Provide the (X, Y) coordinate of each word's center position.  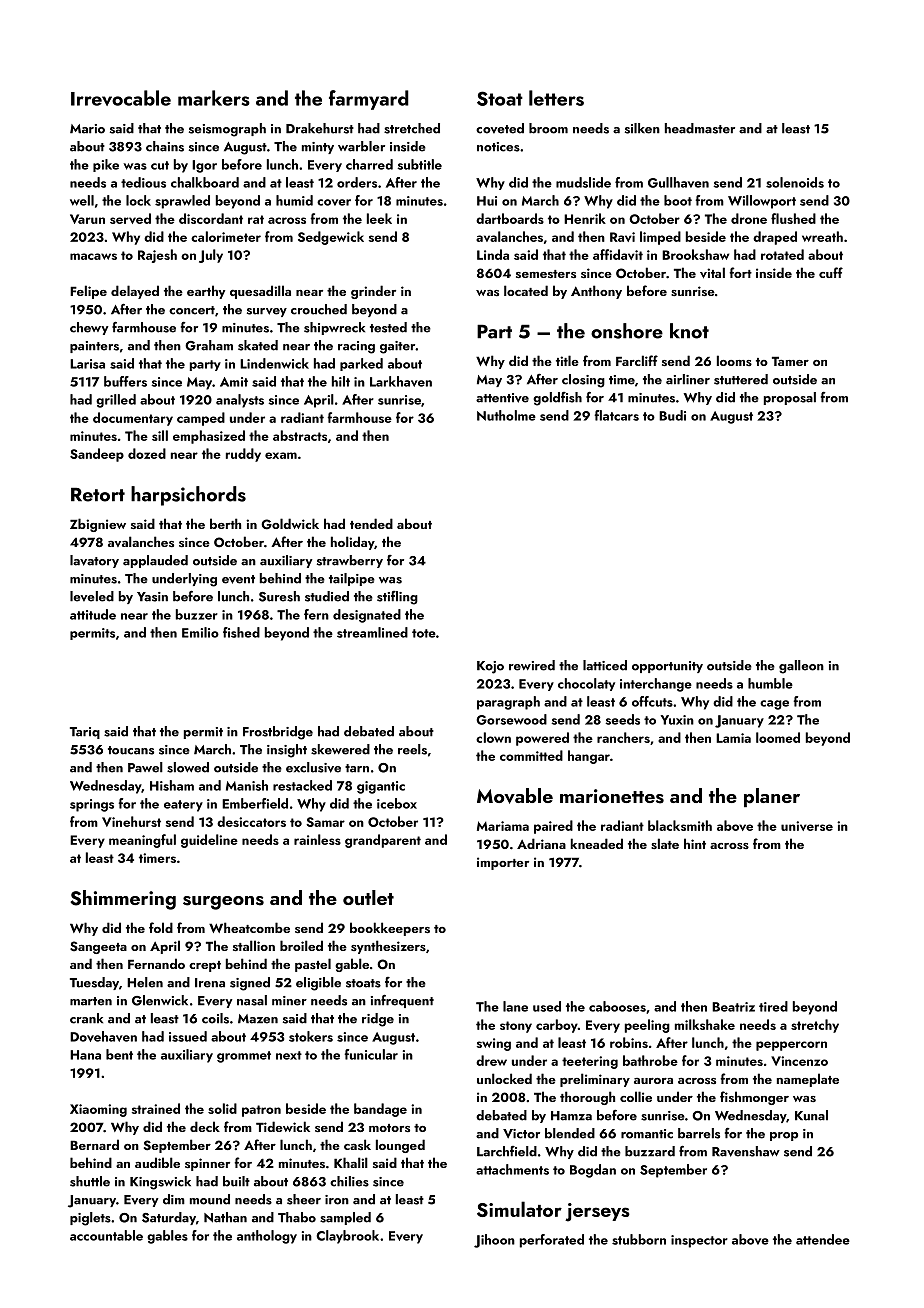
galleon (801, 667)
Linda (493, 254)
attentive (502, 398)
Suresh (279, 596)
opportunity (667, 667)
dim (174, 1199)
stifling (397, 598)
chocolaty (586, 684)
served (130, 218)
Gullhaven (678, 182)
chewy (89, 328)
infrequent (402, 1001)
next (289, 1055)
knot (689, 331)
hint (695, 843)
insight (287, 751)
